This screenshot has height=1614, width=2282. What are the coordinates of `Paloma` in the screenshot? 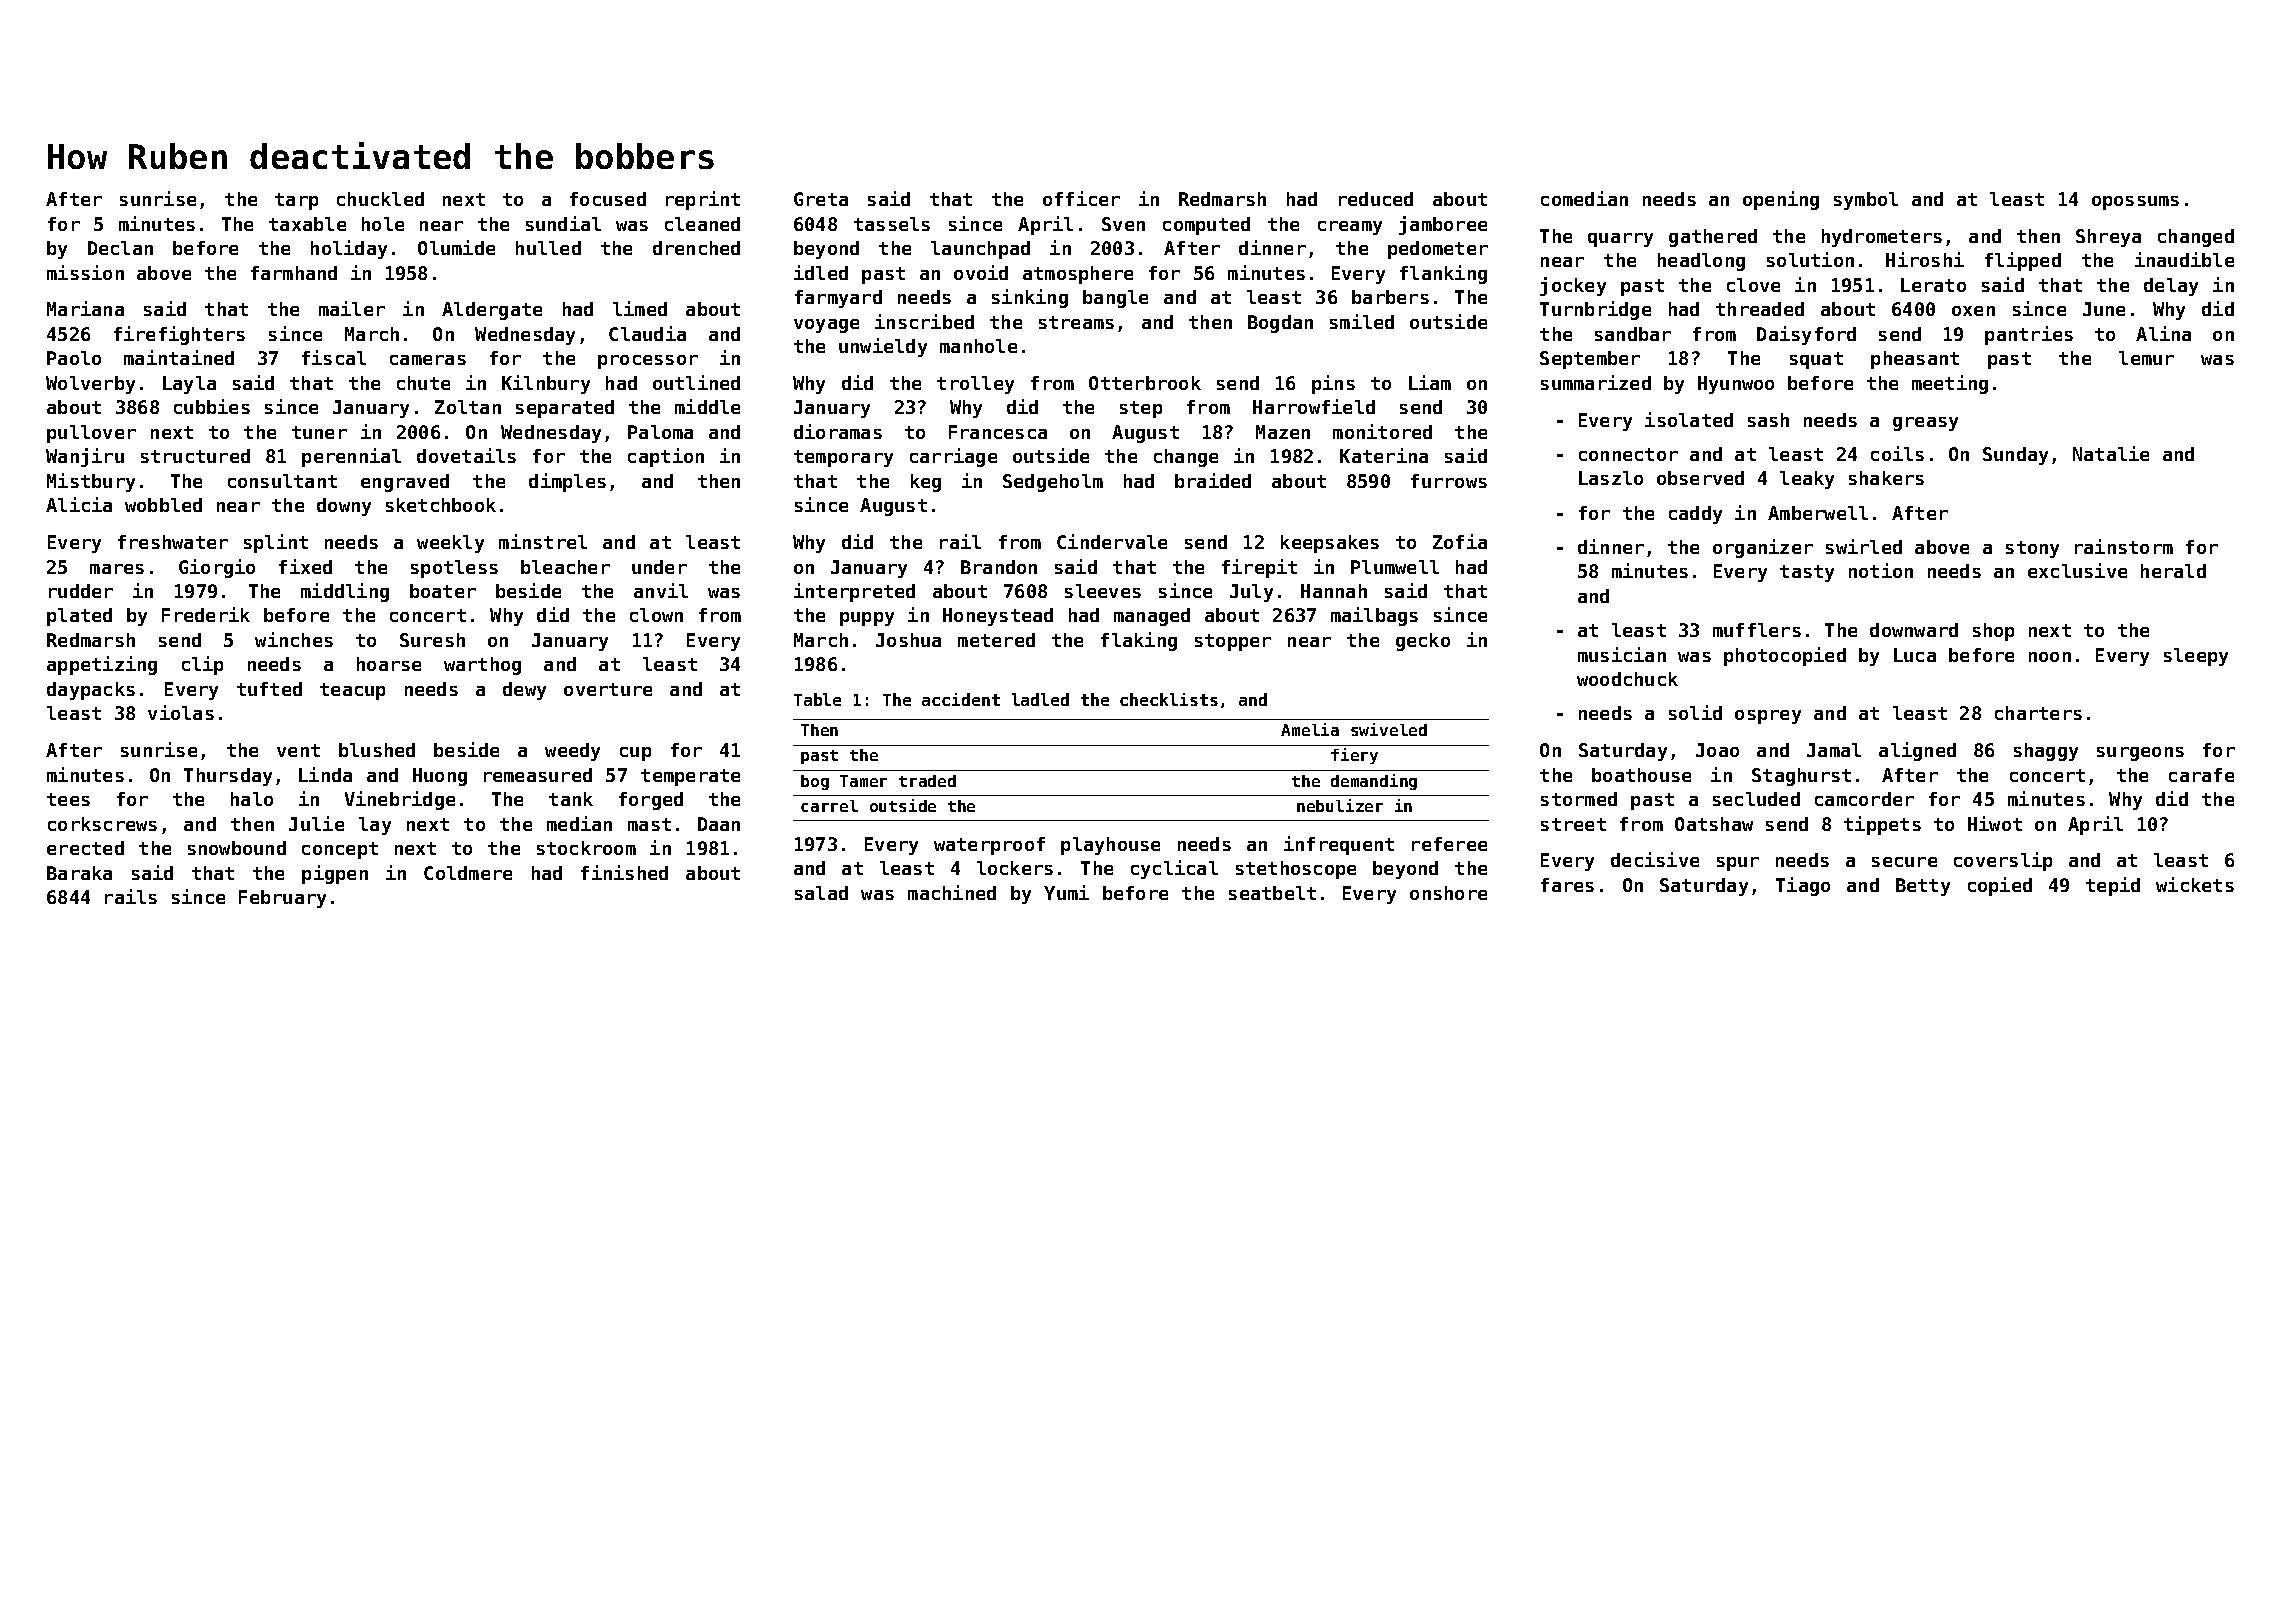 It's located at (660, 432).
